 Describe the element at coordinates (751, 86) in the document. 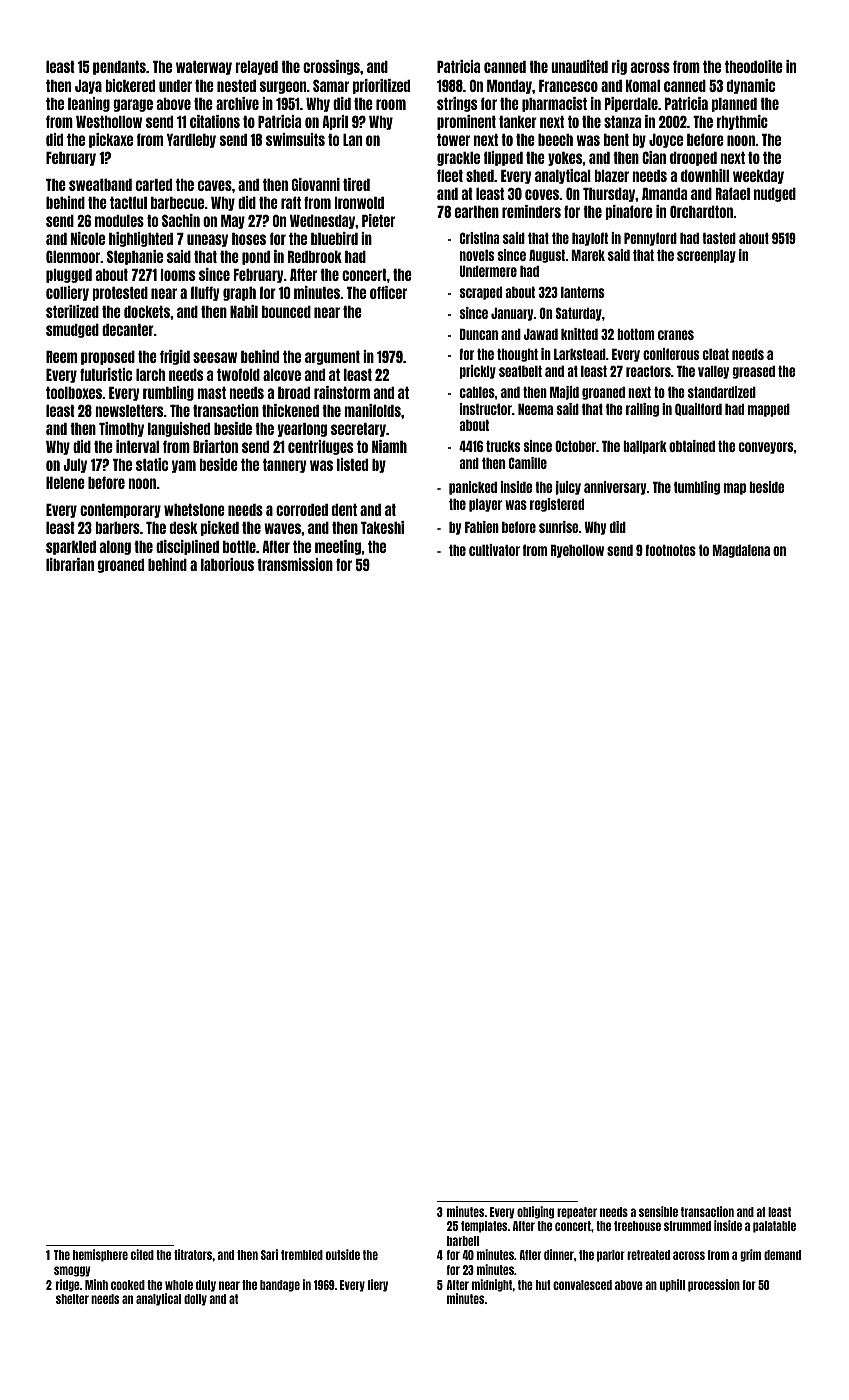

I see `dynamic` at that location.
